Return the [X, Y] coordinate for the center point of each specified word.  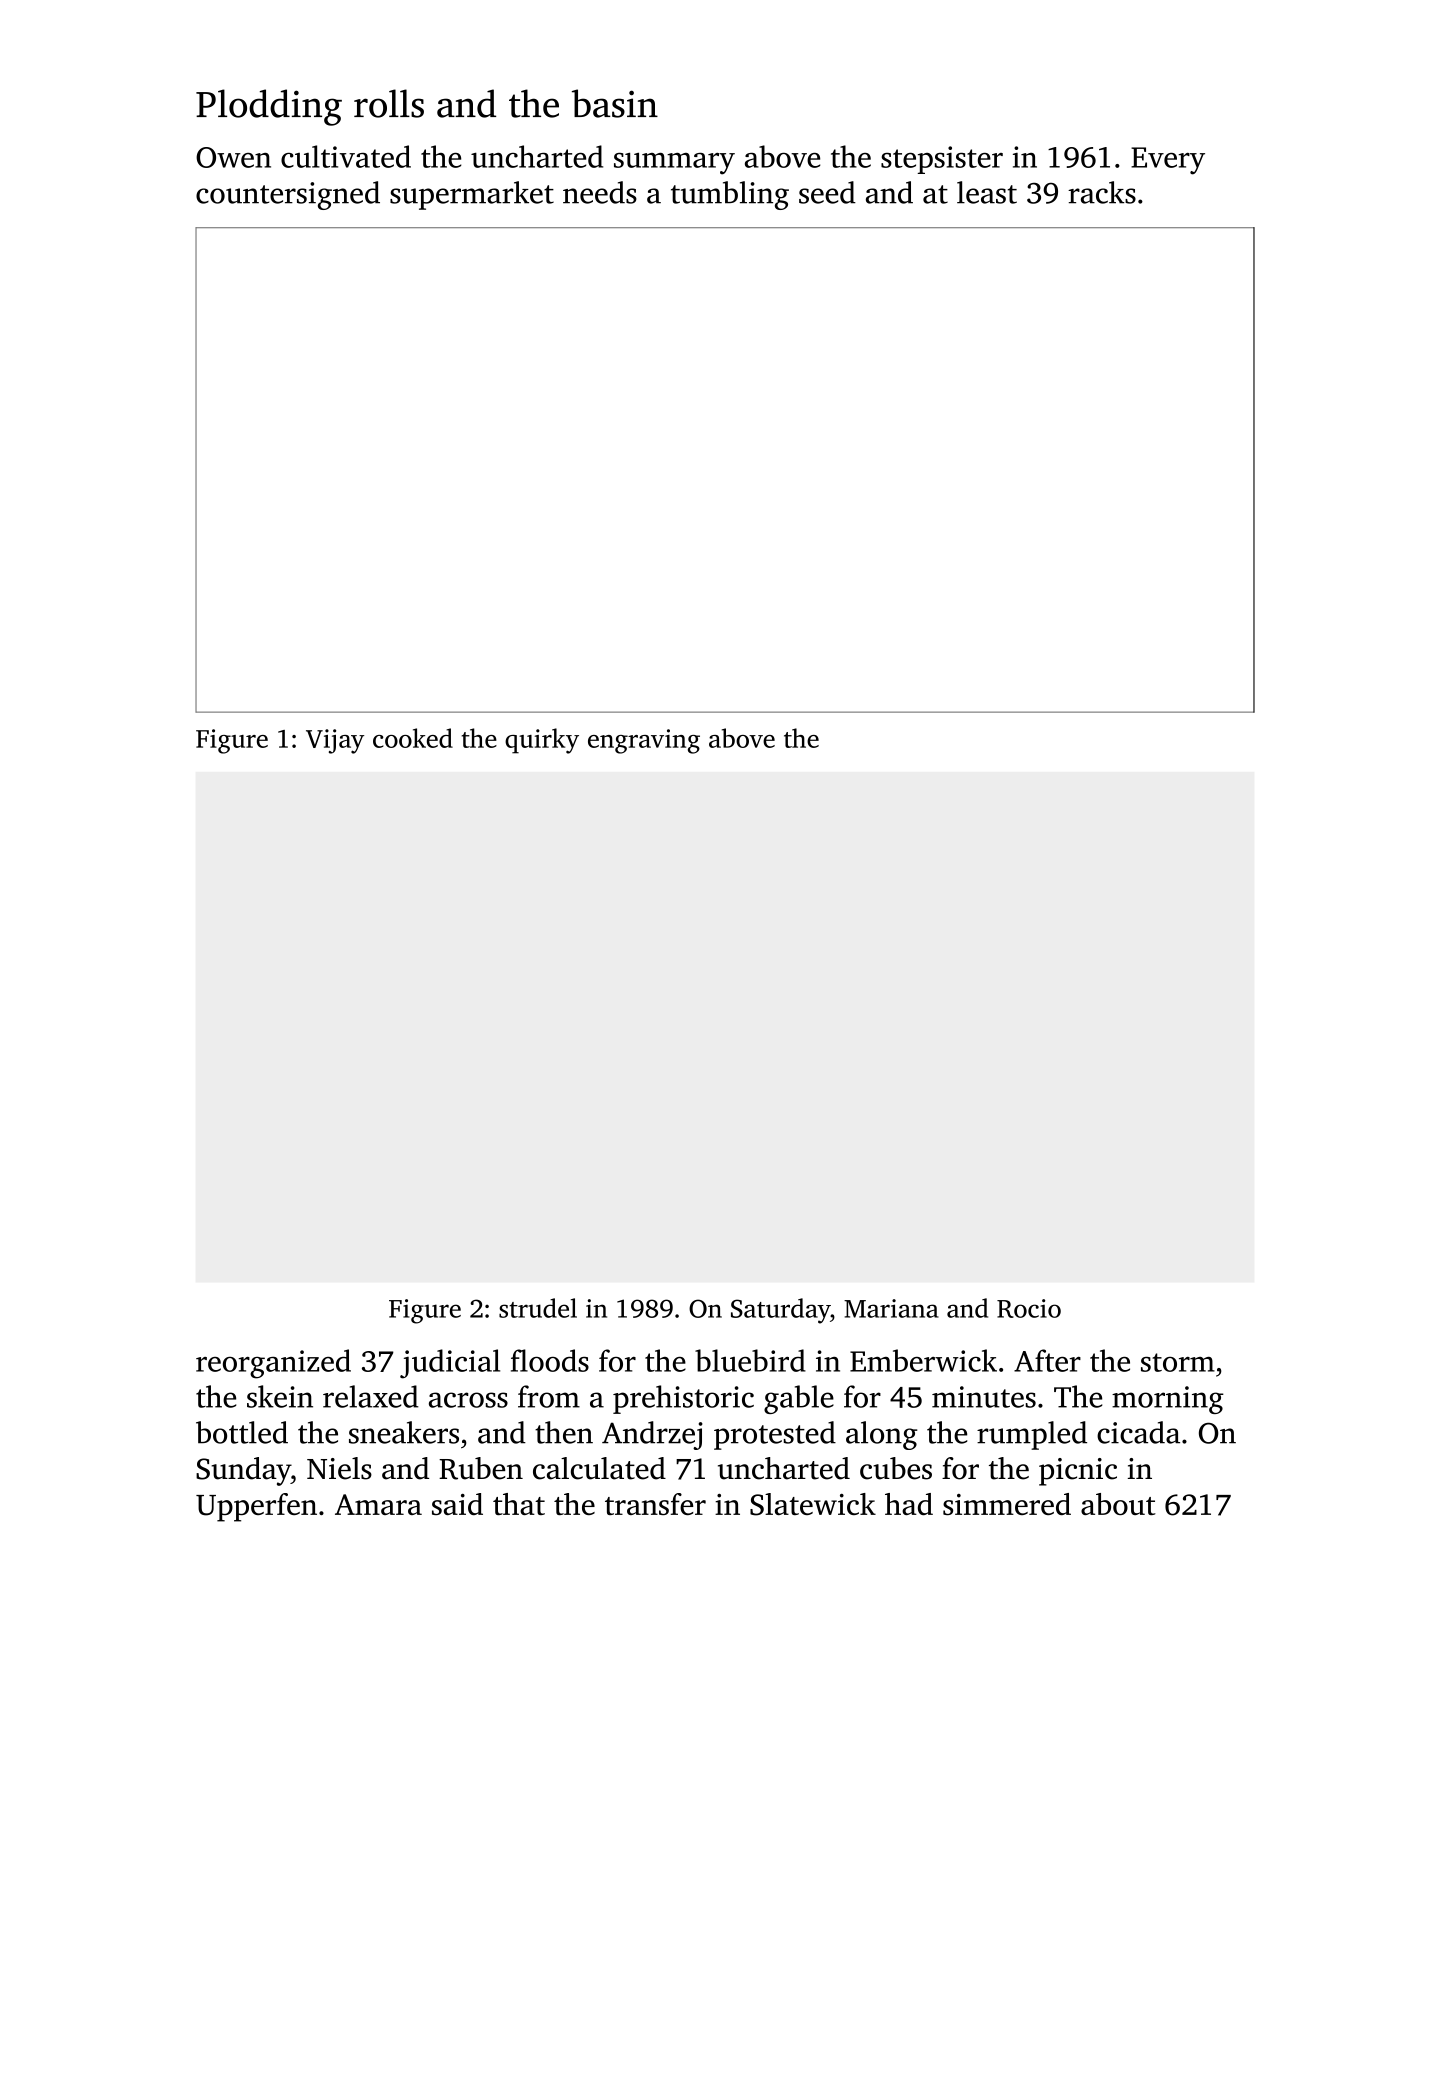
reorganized [273, 1364]
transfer [655, 1504]
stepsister [942, 160]
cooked [413, 738]
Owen [233, 157]
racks [1102, 192]
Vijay [335, 741]
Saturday [780, 1311]
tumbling [730, 195]
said [457, 1504]
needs [600, 192]
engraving [644, 741]
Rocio [1029, 1308]
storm [1178, 1362]
